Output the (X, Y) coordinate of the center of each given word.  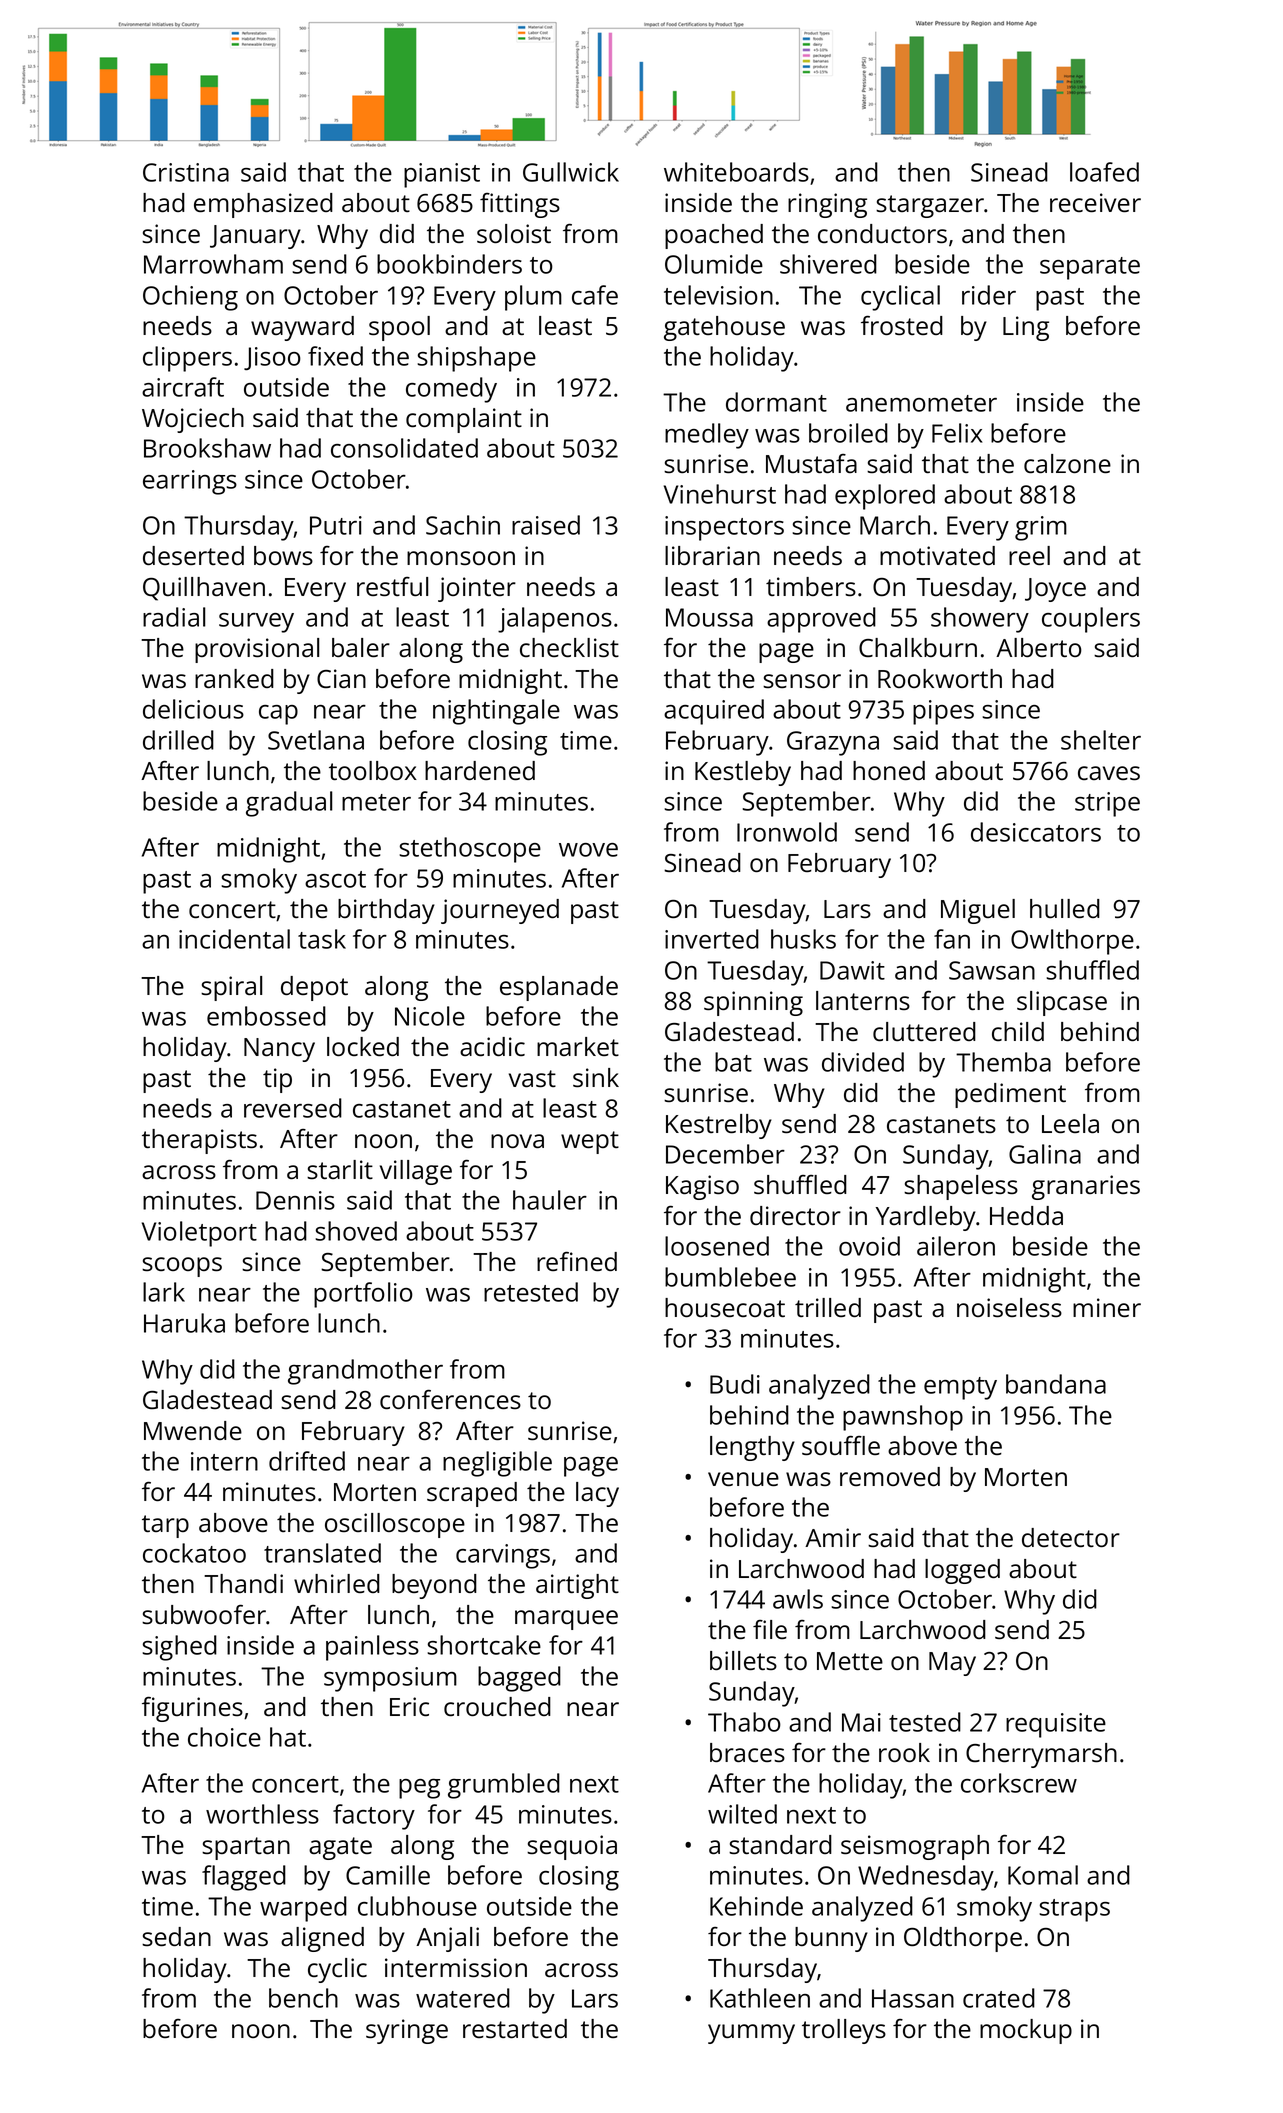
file (770, 1629)
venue (743, 1479)
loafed (1104, 172)
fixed (335, 356)
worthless (262, 1814)
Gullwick (571, 172)
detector (1071, 1537)
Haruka (184, 1323)
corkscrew (1019, 1783)
